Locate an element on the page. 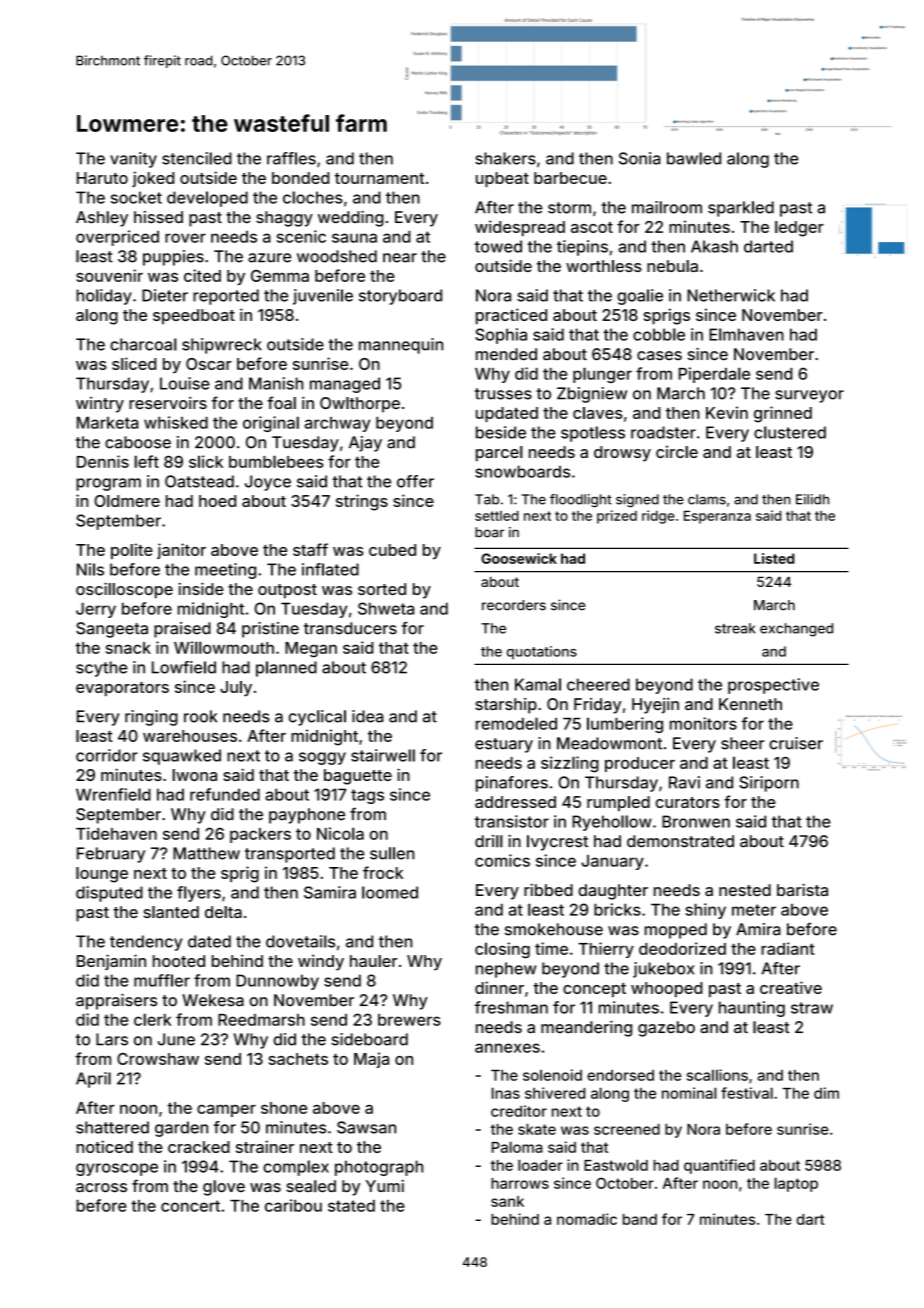  haunting is located at coordinates (752, 1009).
